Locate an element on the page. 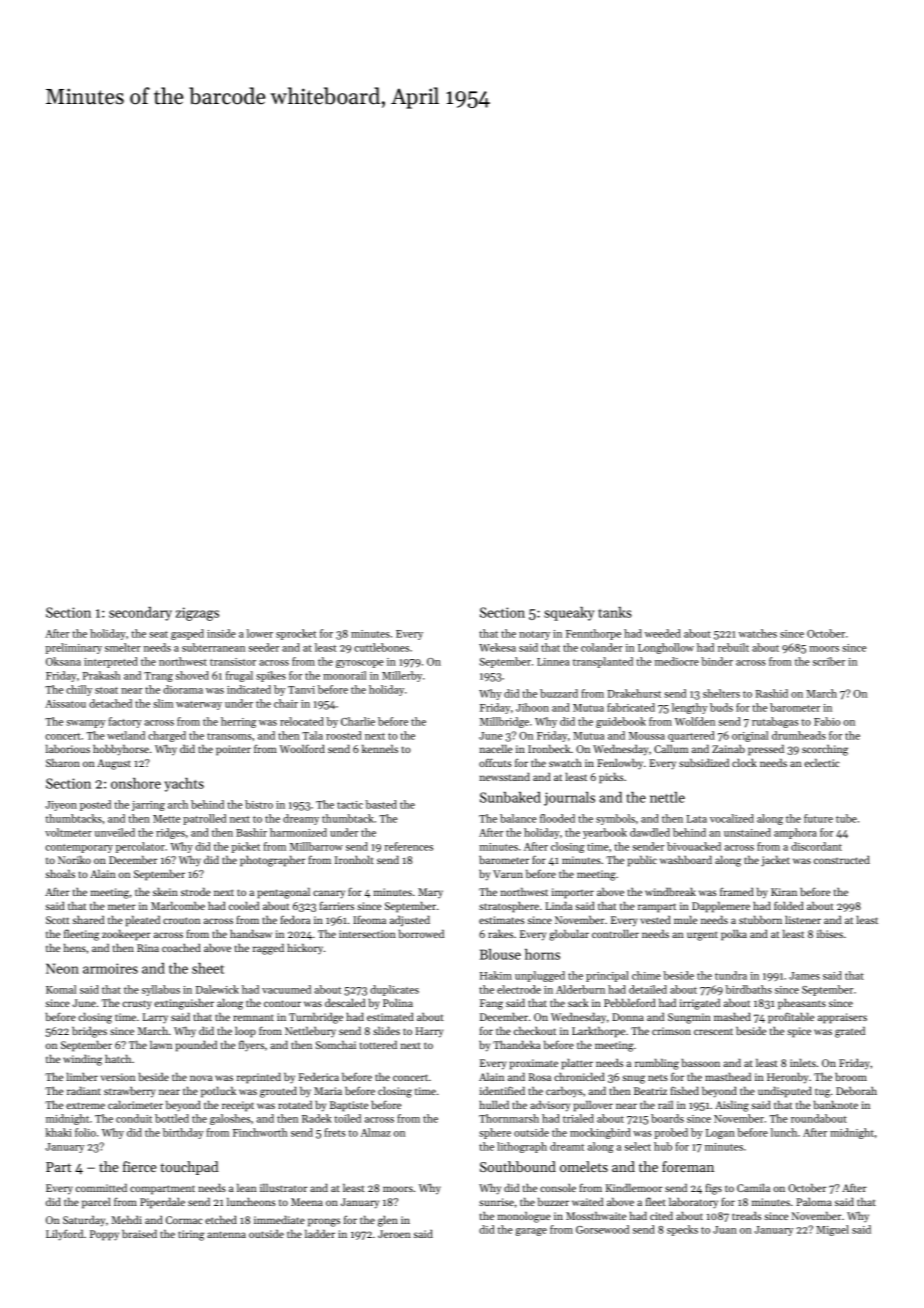 The image size is (924, 1308). preliminary is located at coordinates (73, 648).
